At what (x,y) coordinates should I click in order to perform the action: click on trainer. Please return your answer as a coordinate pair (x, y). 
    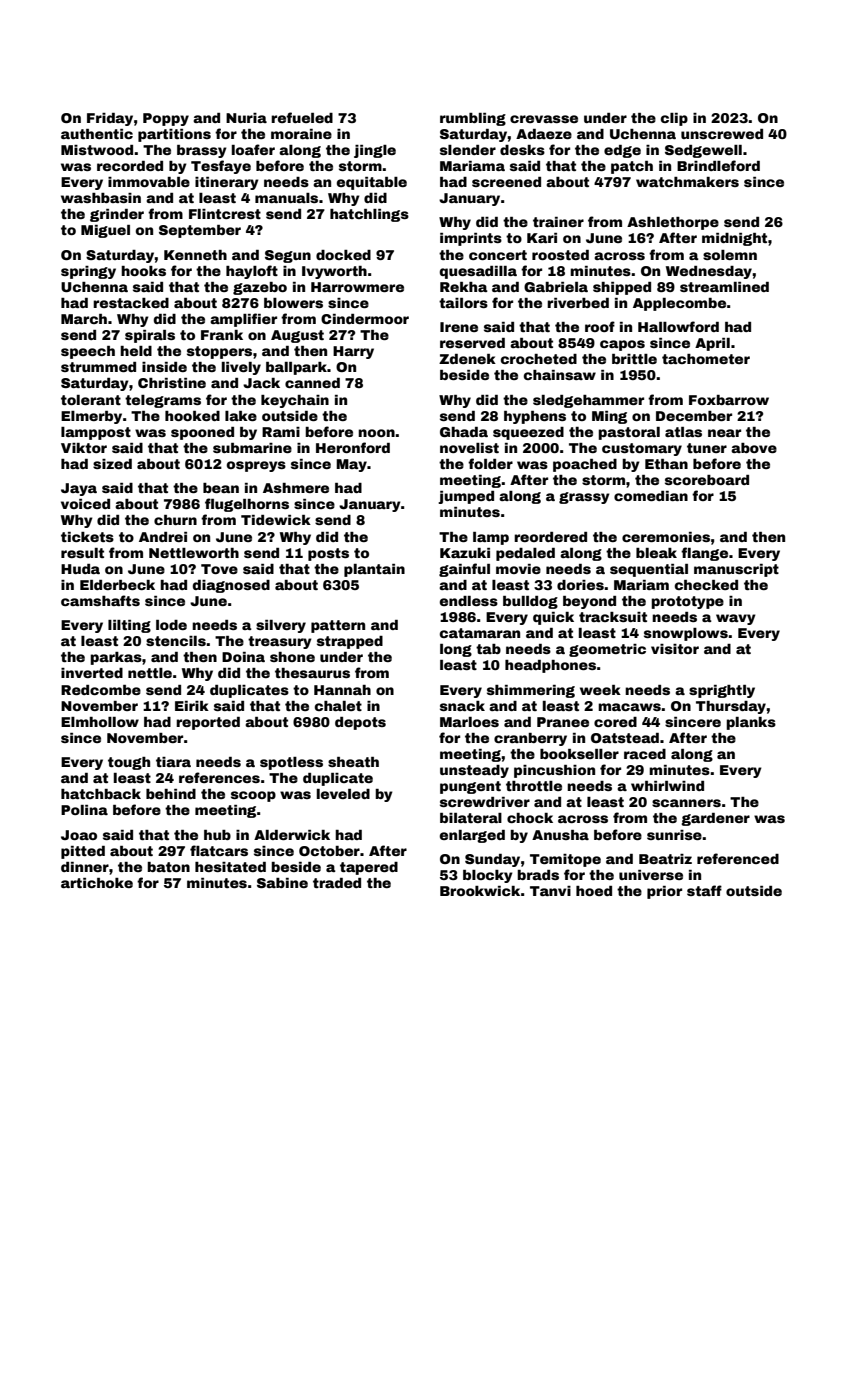
    Looking at the image, I should click on (558, 222).
